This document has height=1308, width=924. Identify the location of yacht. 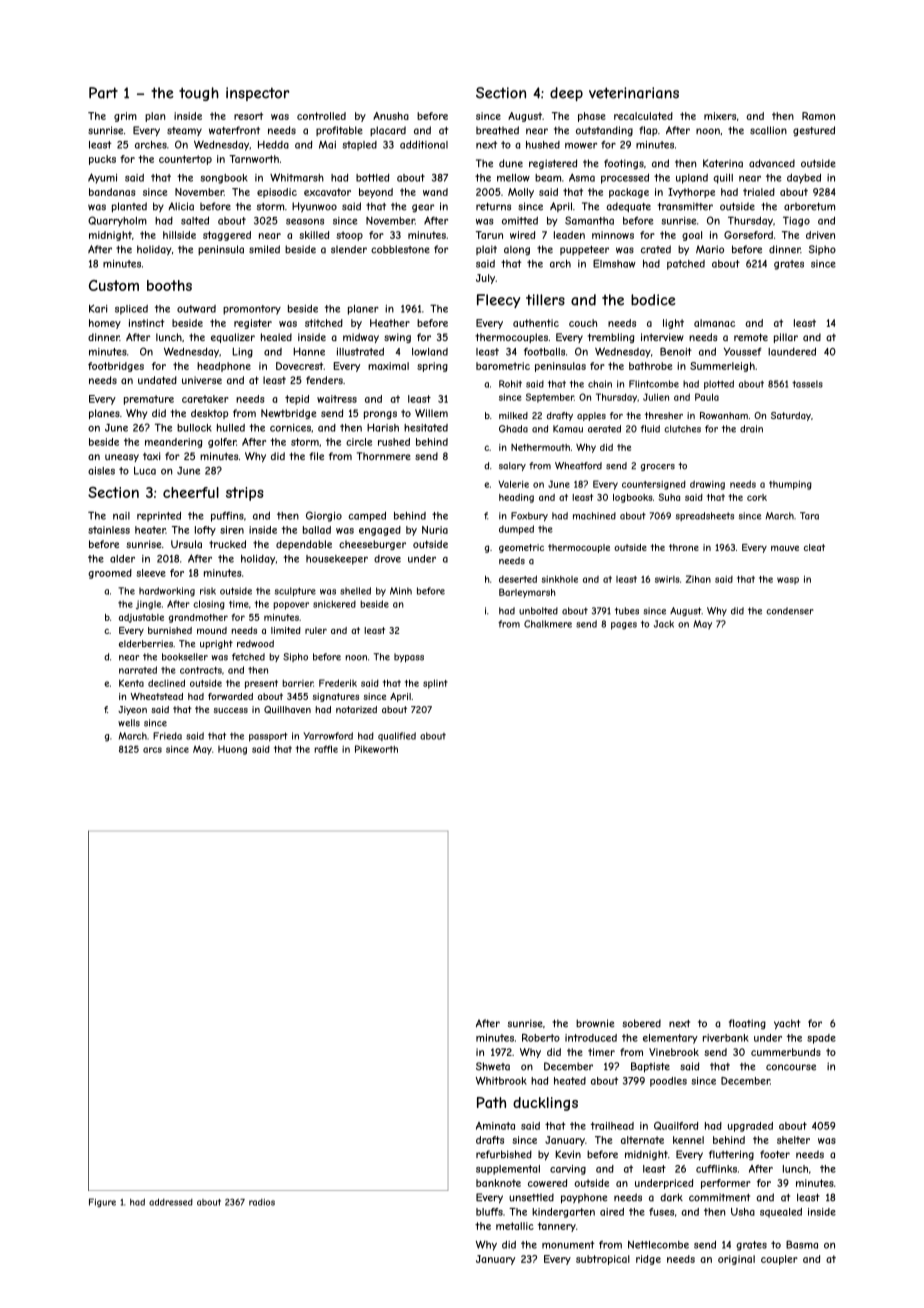
(787, 1024).
